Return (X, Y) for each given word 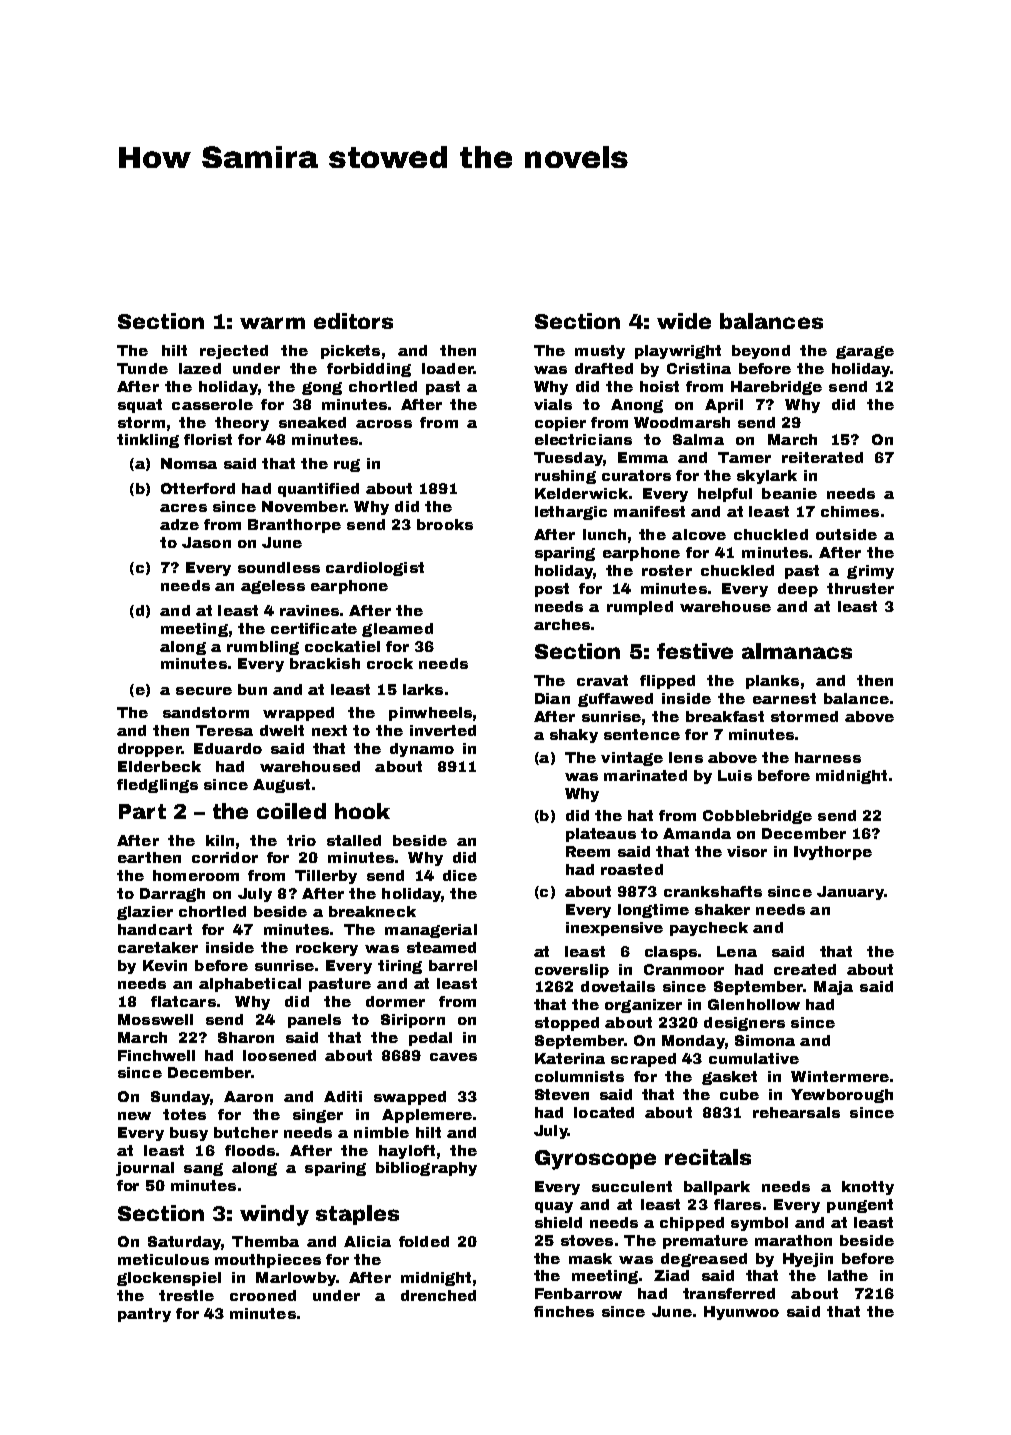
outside (846, 534)
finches (564, 1311)
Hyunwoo (741, 1313)
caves (453, 1057)
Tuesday (568, 459)
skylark (767, 477)
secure (204, 691)
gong (322, 388)
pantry (144, 1315)
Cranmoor (684, 969)
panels (314, 1021)
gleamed (397, 630)
